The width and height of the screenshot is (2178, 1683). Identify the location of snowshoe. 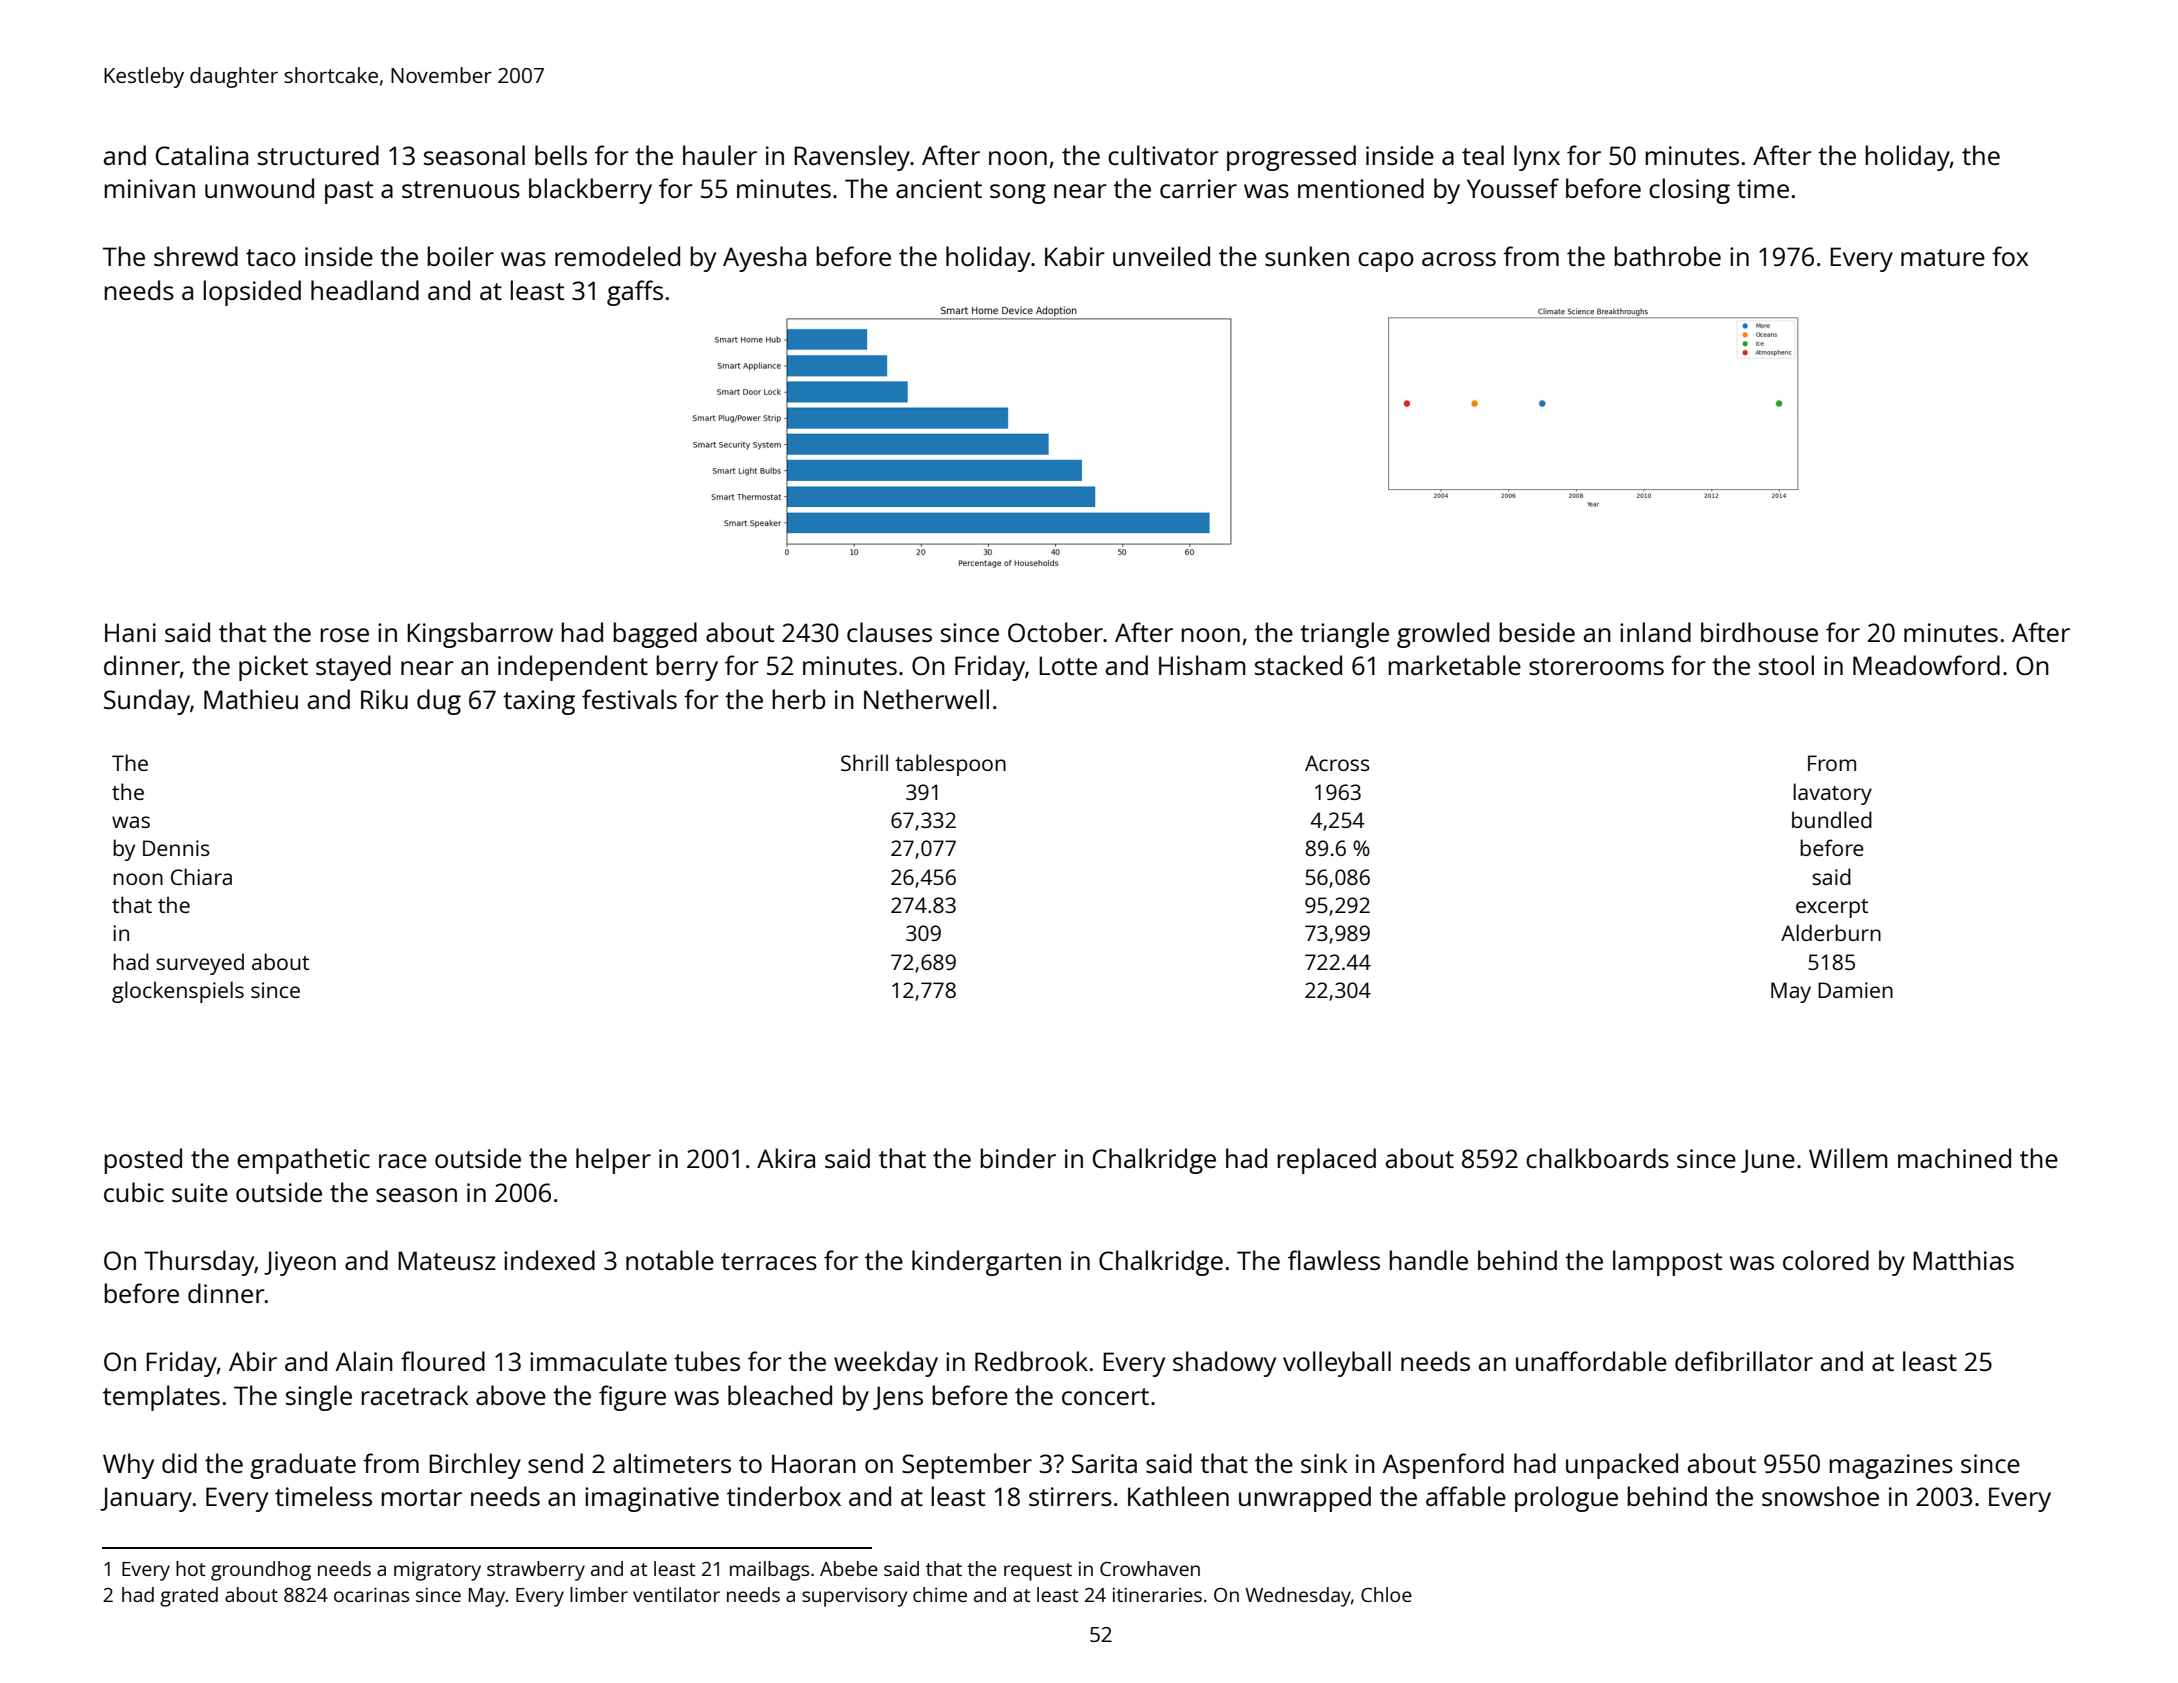
(1820, 1496).
